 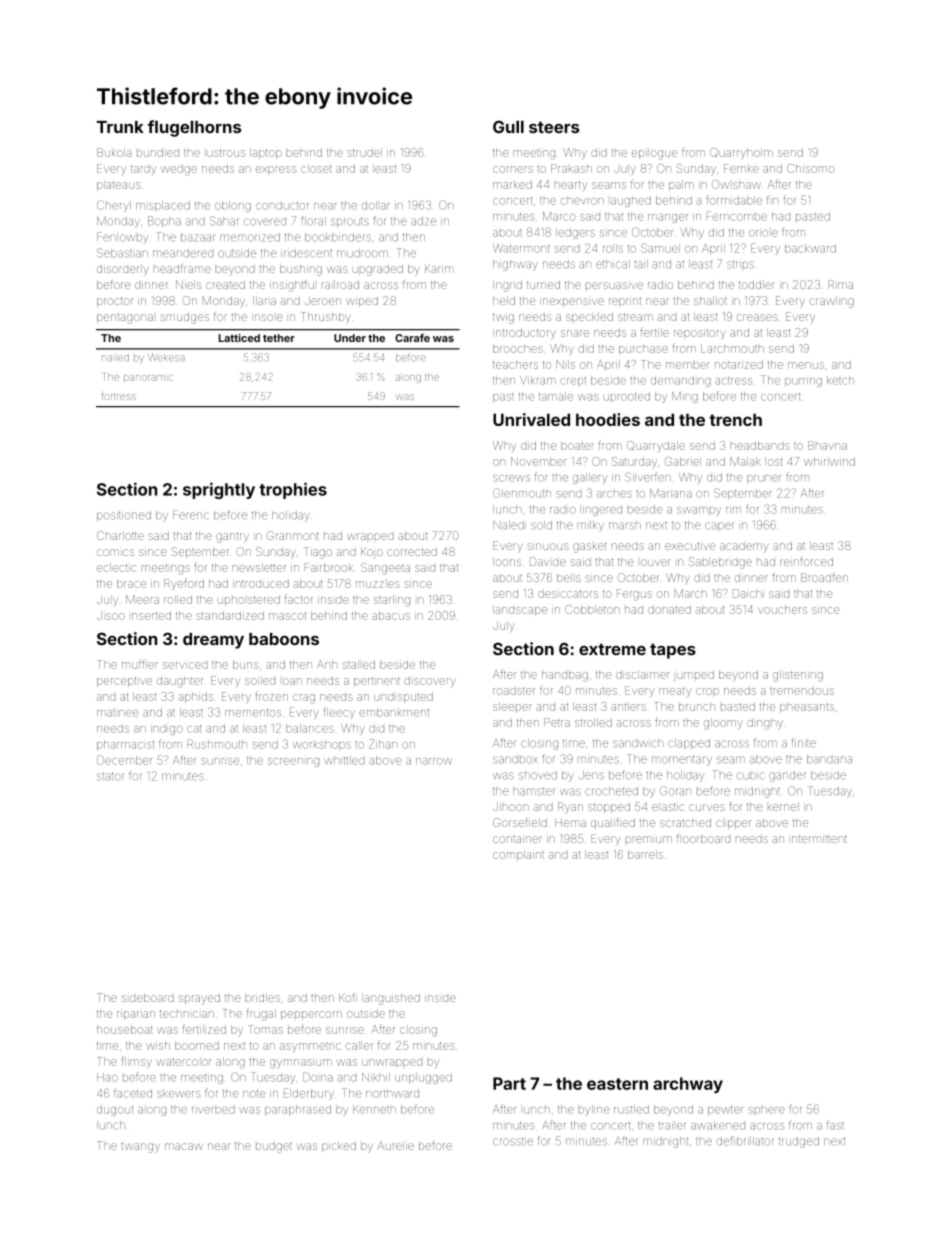 What do you see at coordinates (840, 380) in the document?
I see `ketch` at bounding box center [840, 380].
